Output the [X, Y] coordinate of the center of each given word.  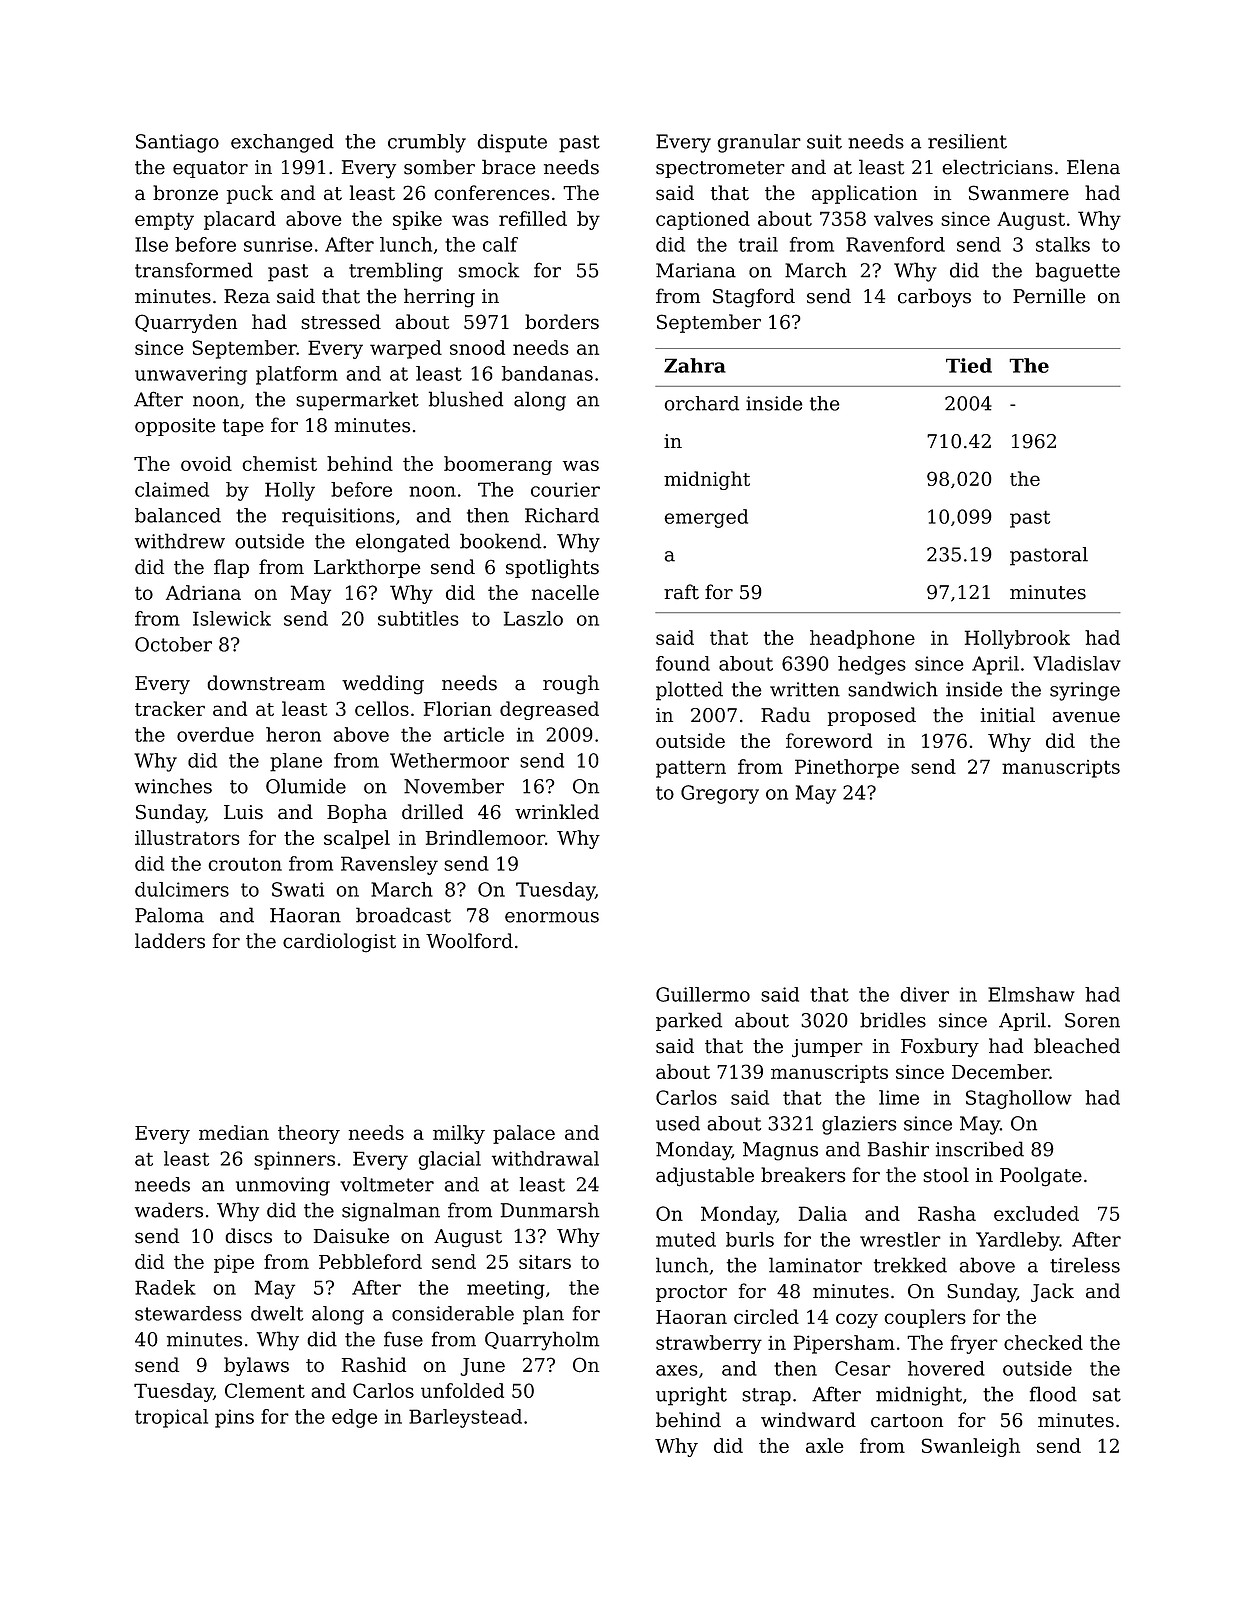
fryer [974, 1344]
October [173, 644]
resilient [967, 141]
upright [691, 1396]
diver [924, 994]
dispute [512, 143]
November [454, 786]
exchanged [282, 143]
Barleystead [465, 1418]
